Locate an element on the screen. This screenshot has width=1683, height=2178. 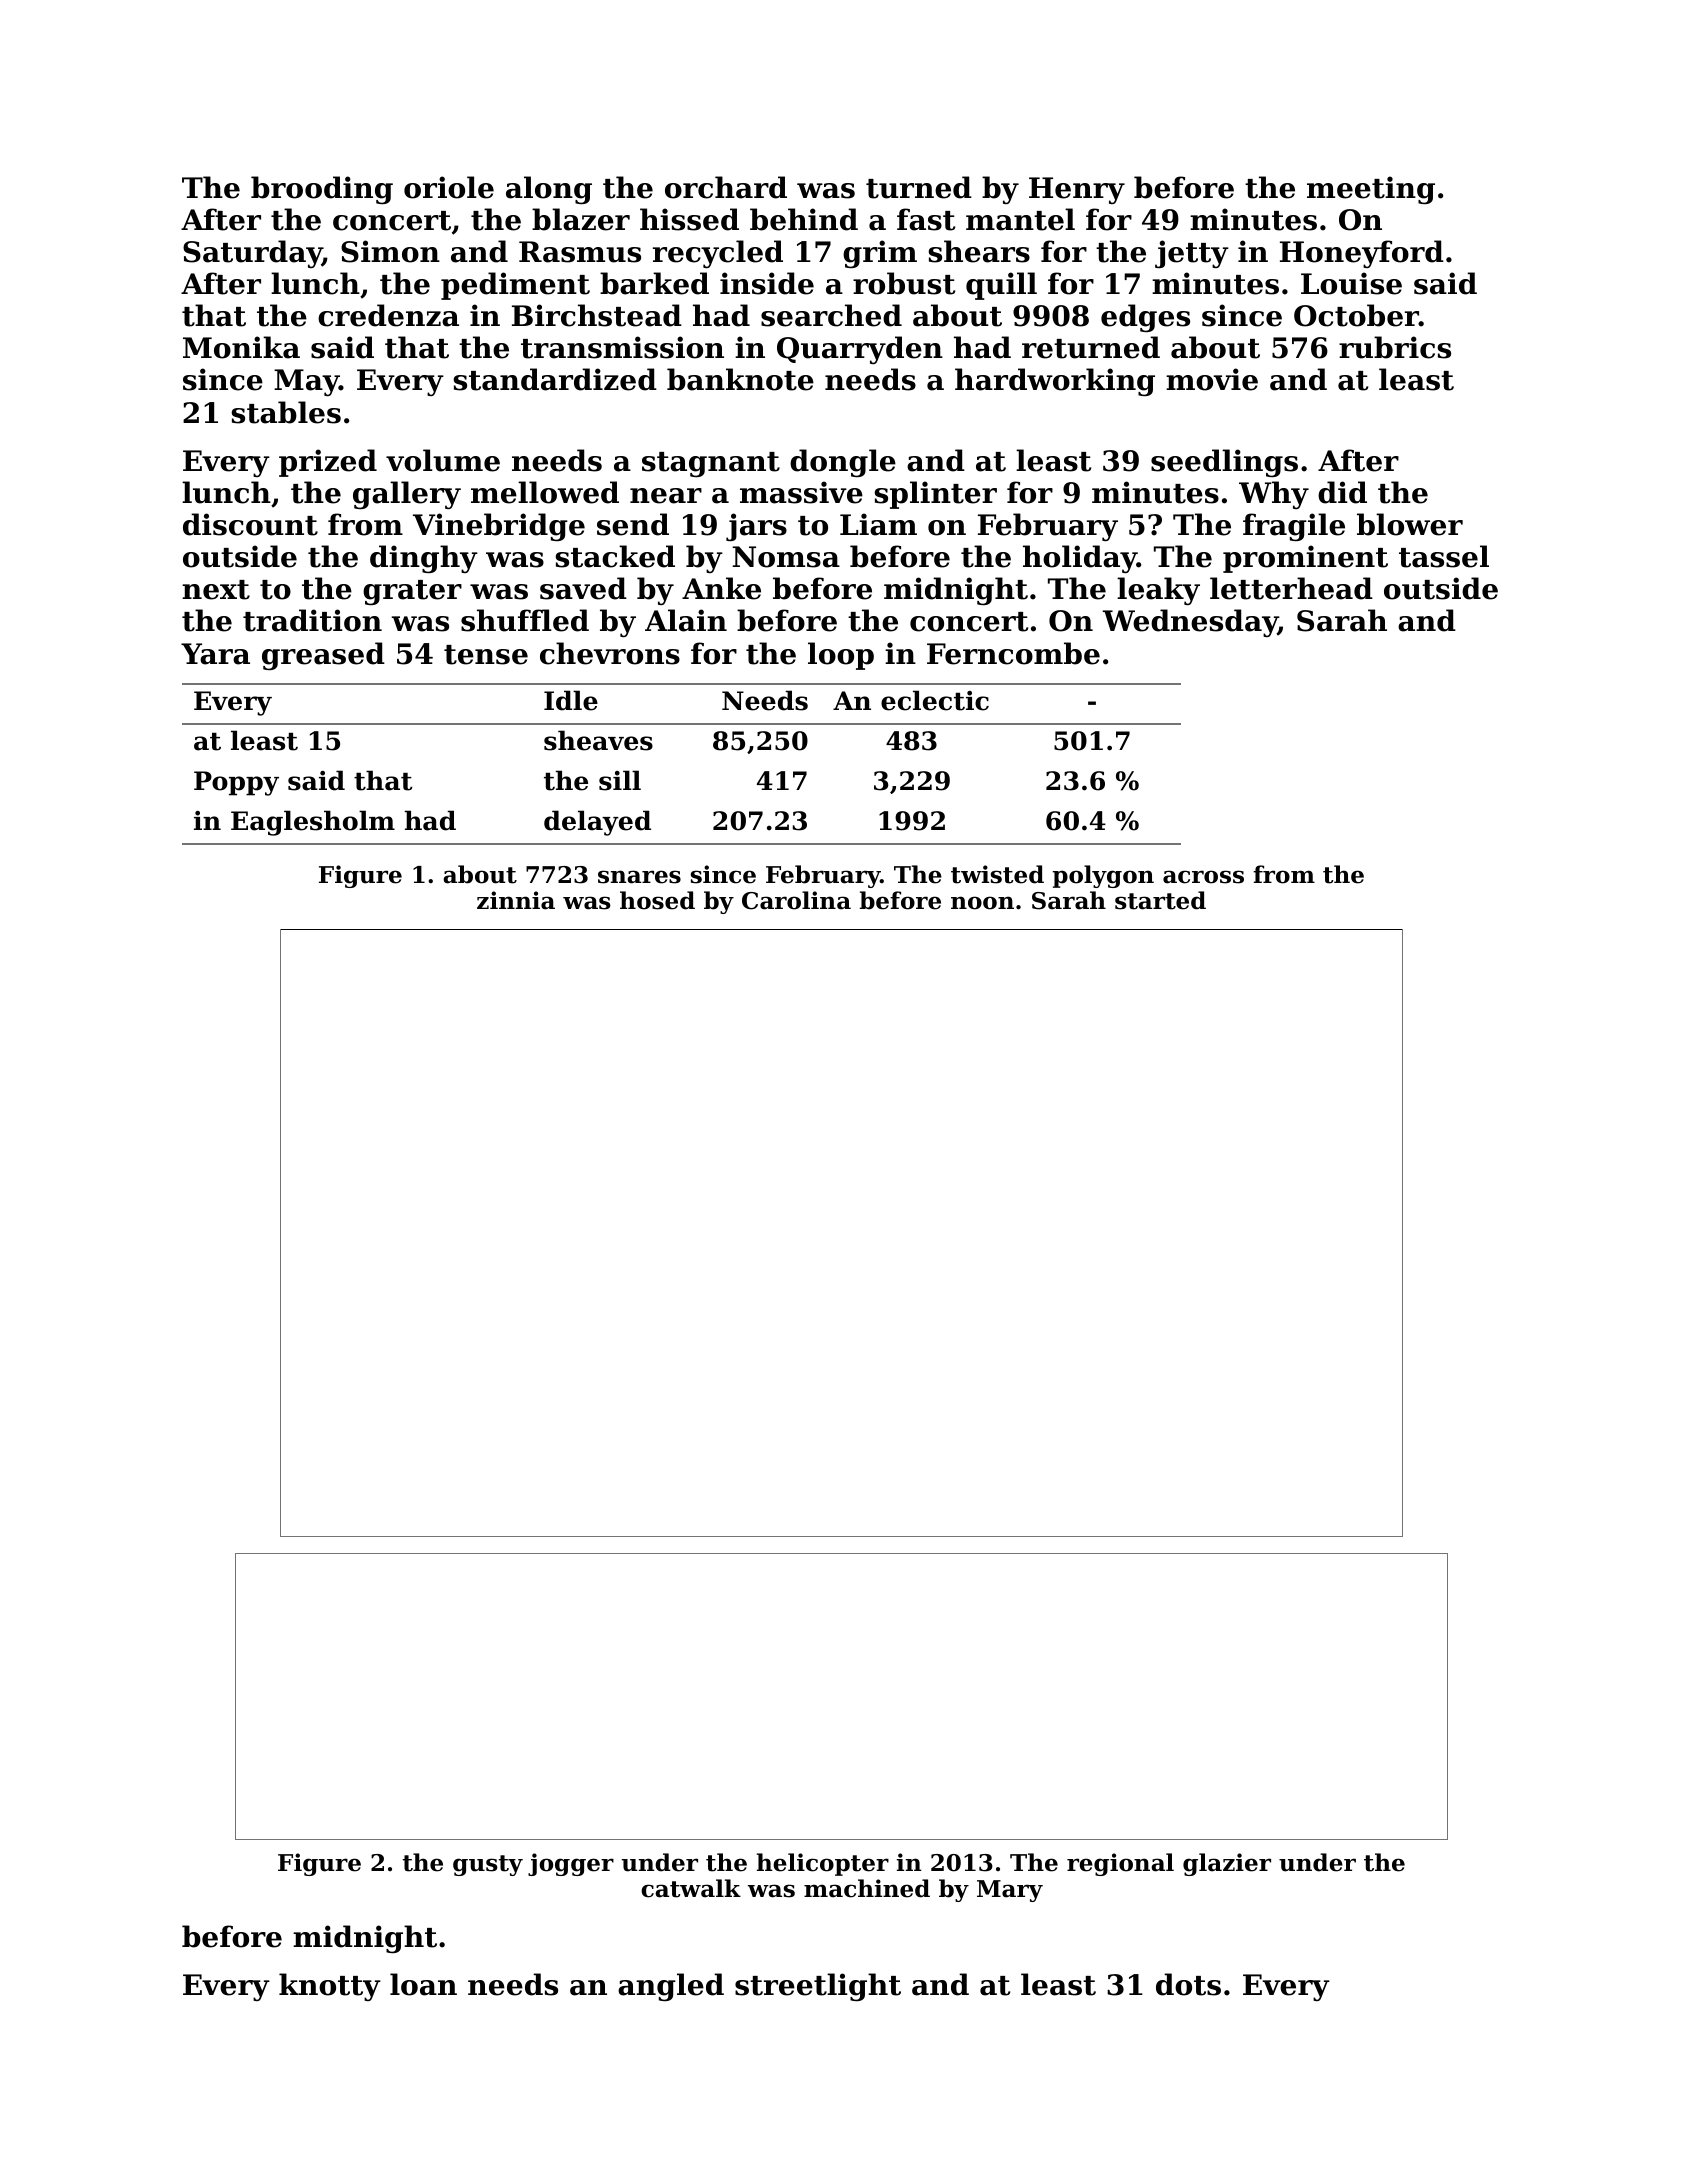
helicopter is located at coordinates (823, 1864).
